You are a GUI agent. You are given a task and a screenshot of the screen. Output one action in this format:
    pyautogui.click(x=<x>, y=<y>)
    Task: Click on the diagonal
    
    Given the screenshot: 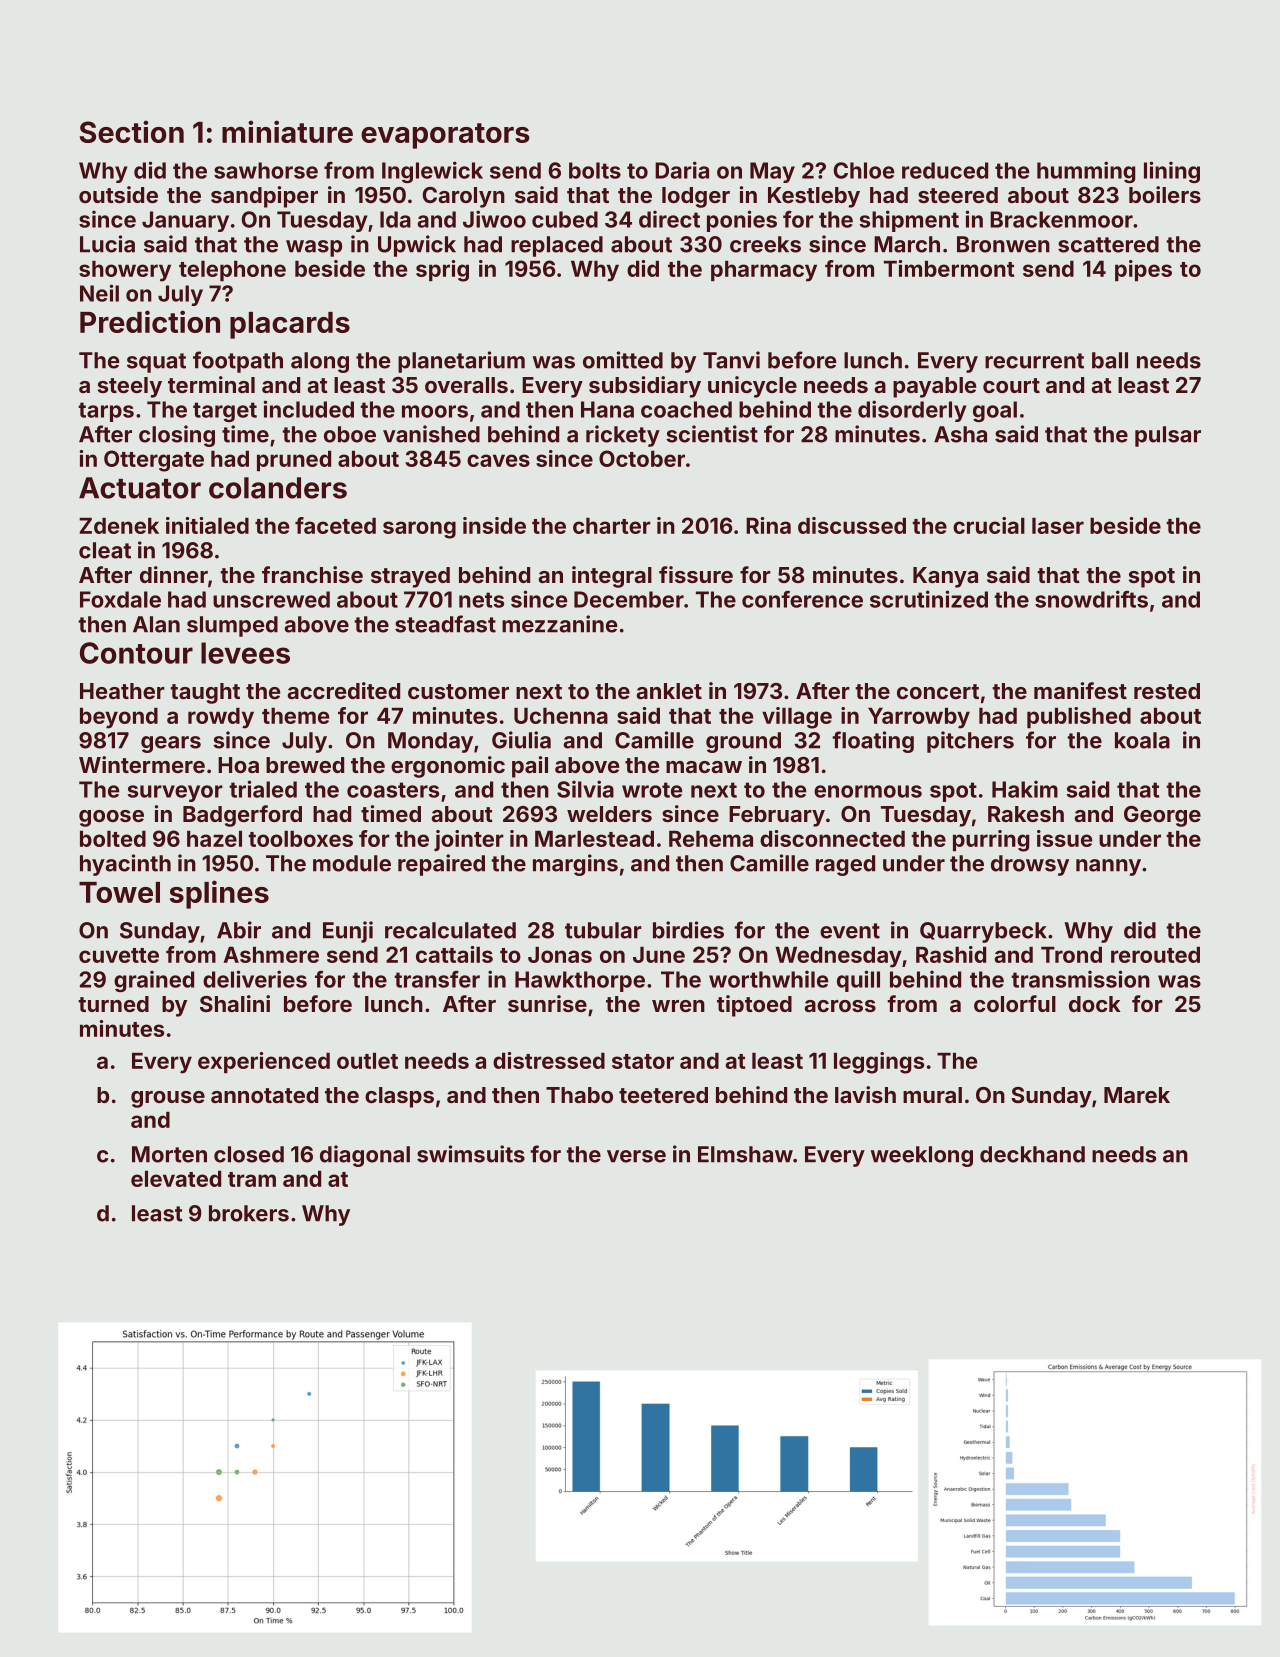 What is the action you would take?
    pyautogui.click(x=365, y=1156)
